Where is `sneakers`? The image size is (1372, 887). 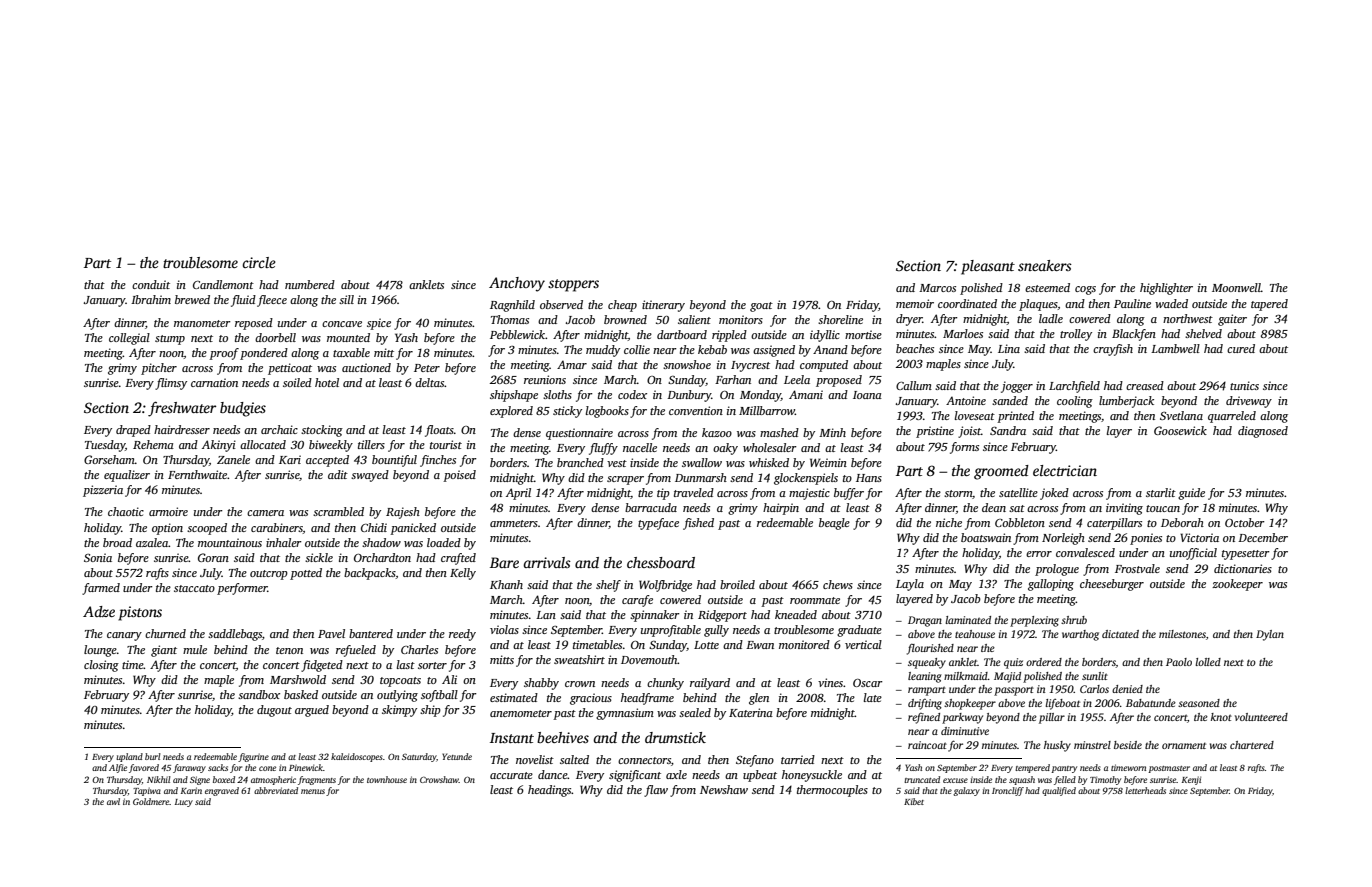 sneakers is located at coordinates (1045, 265).
